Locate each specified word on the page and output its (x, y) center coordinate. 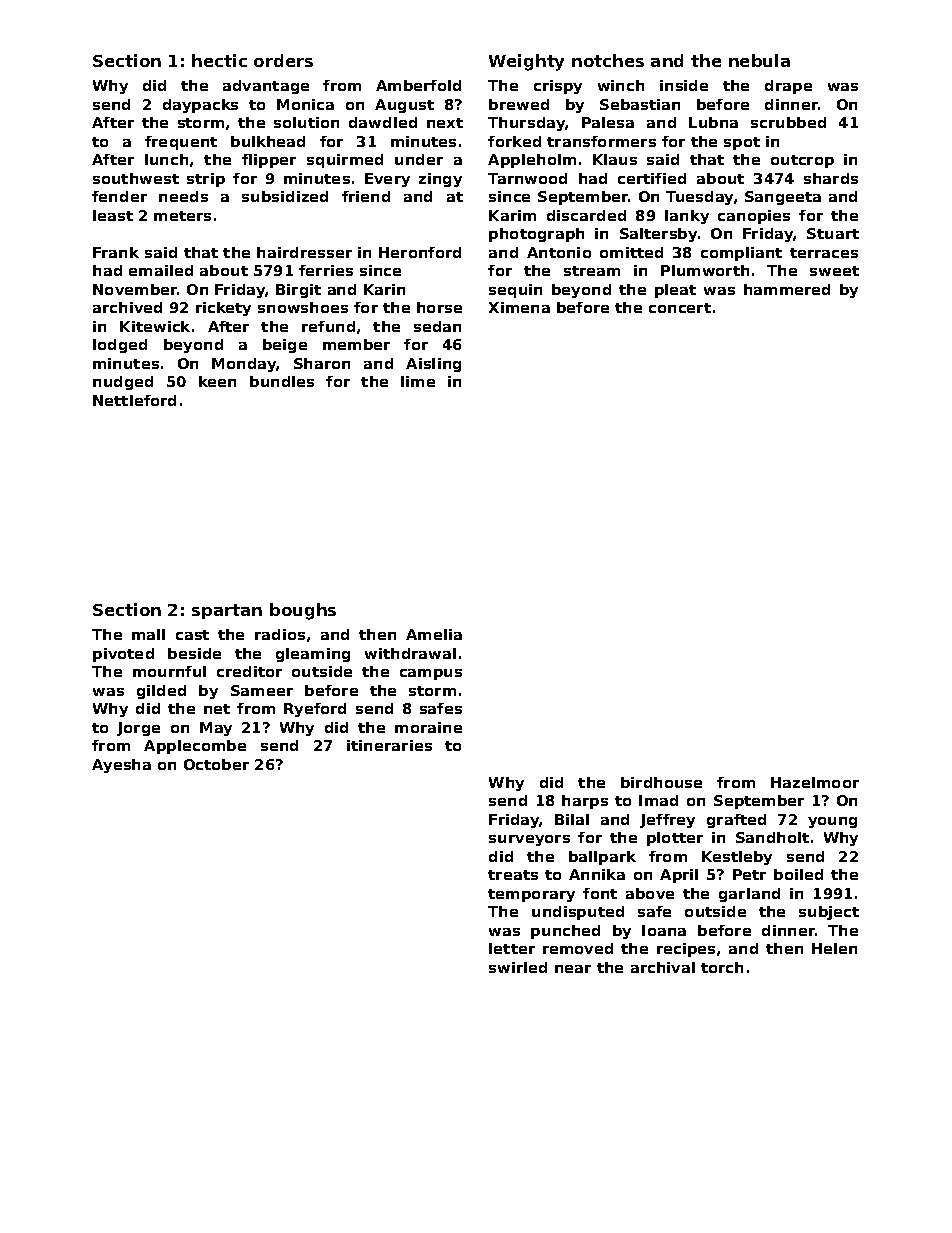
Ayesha (121, 766)
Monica (305, 104)
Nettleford (134, 400)
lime (418, 381)
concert (680, 308)
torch (722, 967)
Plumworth (705, 270)
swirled (518, 967)
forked (514, 141)
